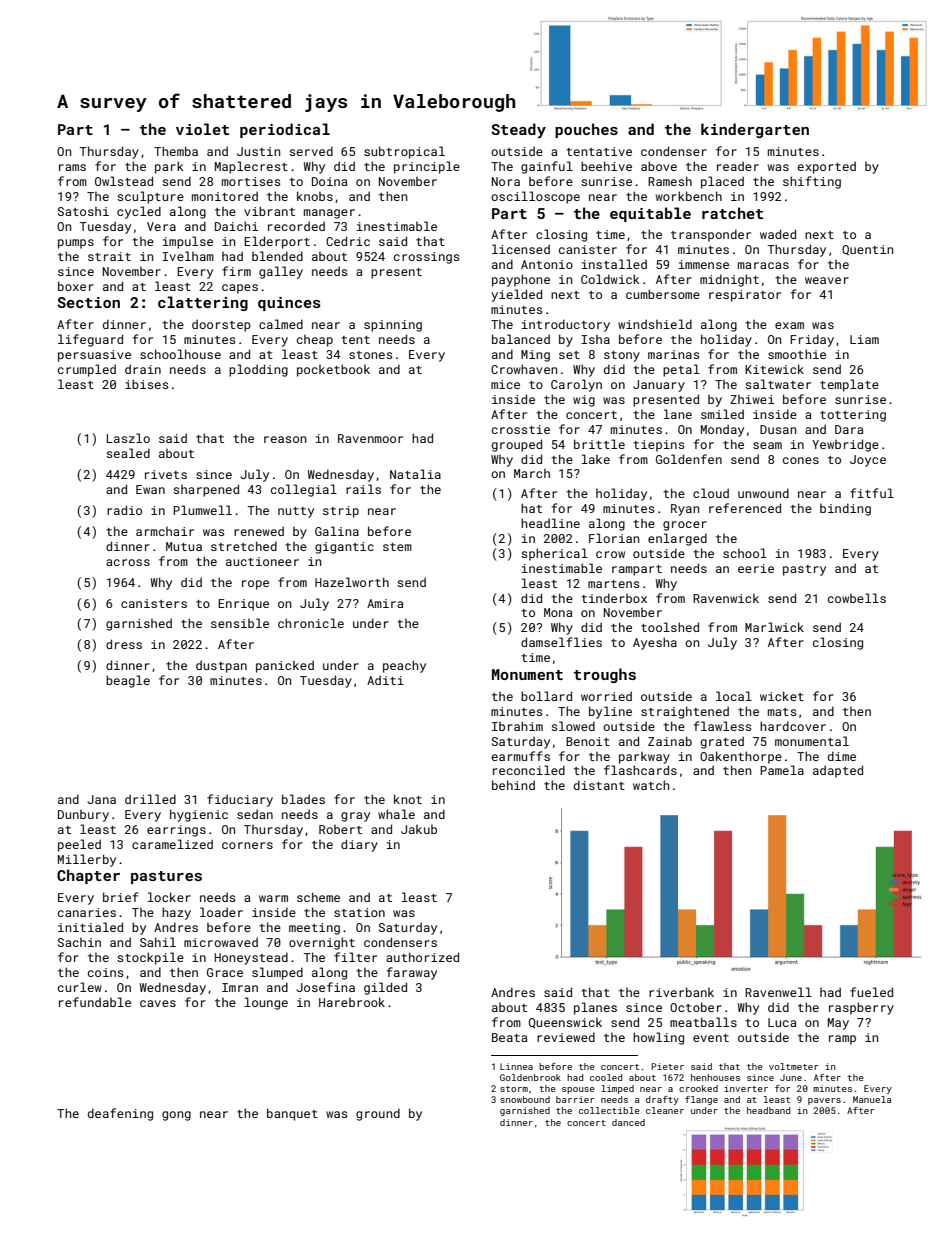 Image resolution: width=952 pixels, height=1233 pixels. I want to click on Beata, so click(509, 1037).
